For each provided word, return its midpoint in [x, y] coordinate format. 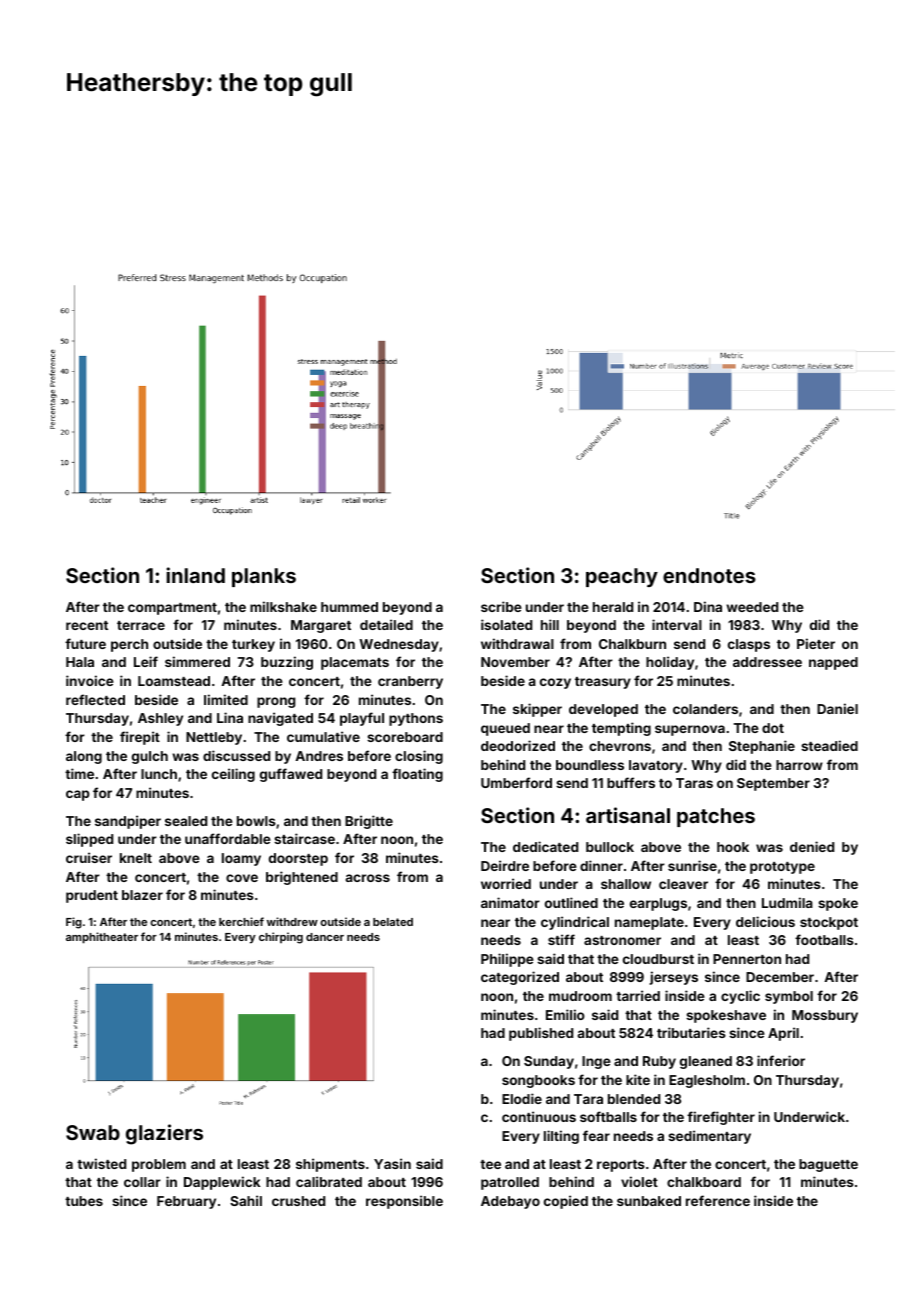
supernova [690, 730]
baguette [828, 1165]
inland [195, 575]
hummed [349, 607]
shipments [330, 1165]
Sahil [246, 1200]
